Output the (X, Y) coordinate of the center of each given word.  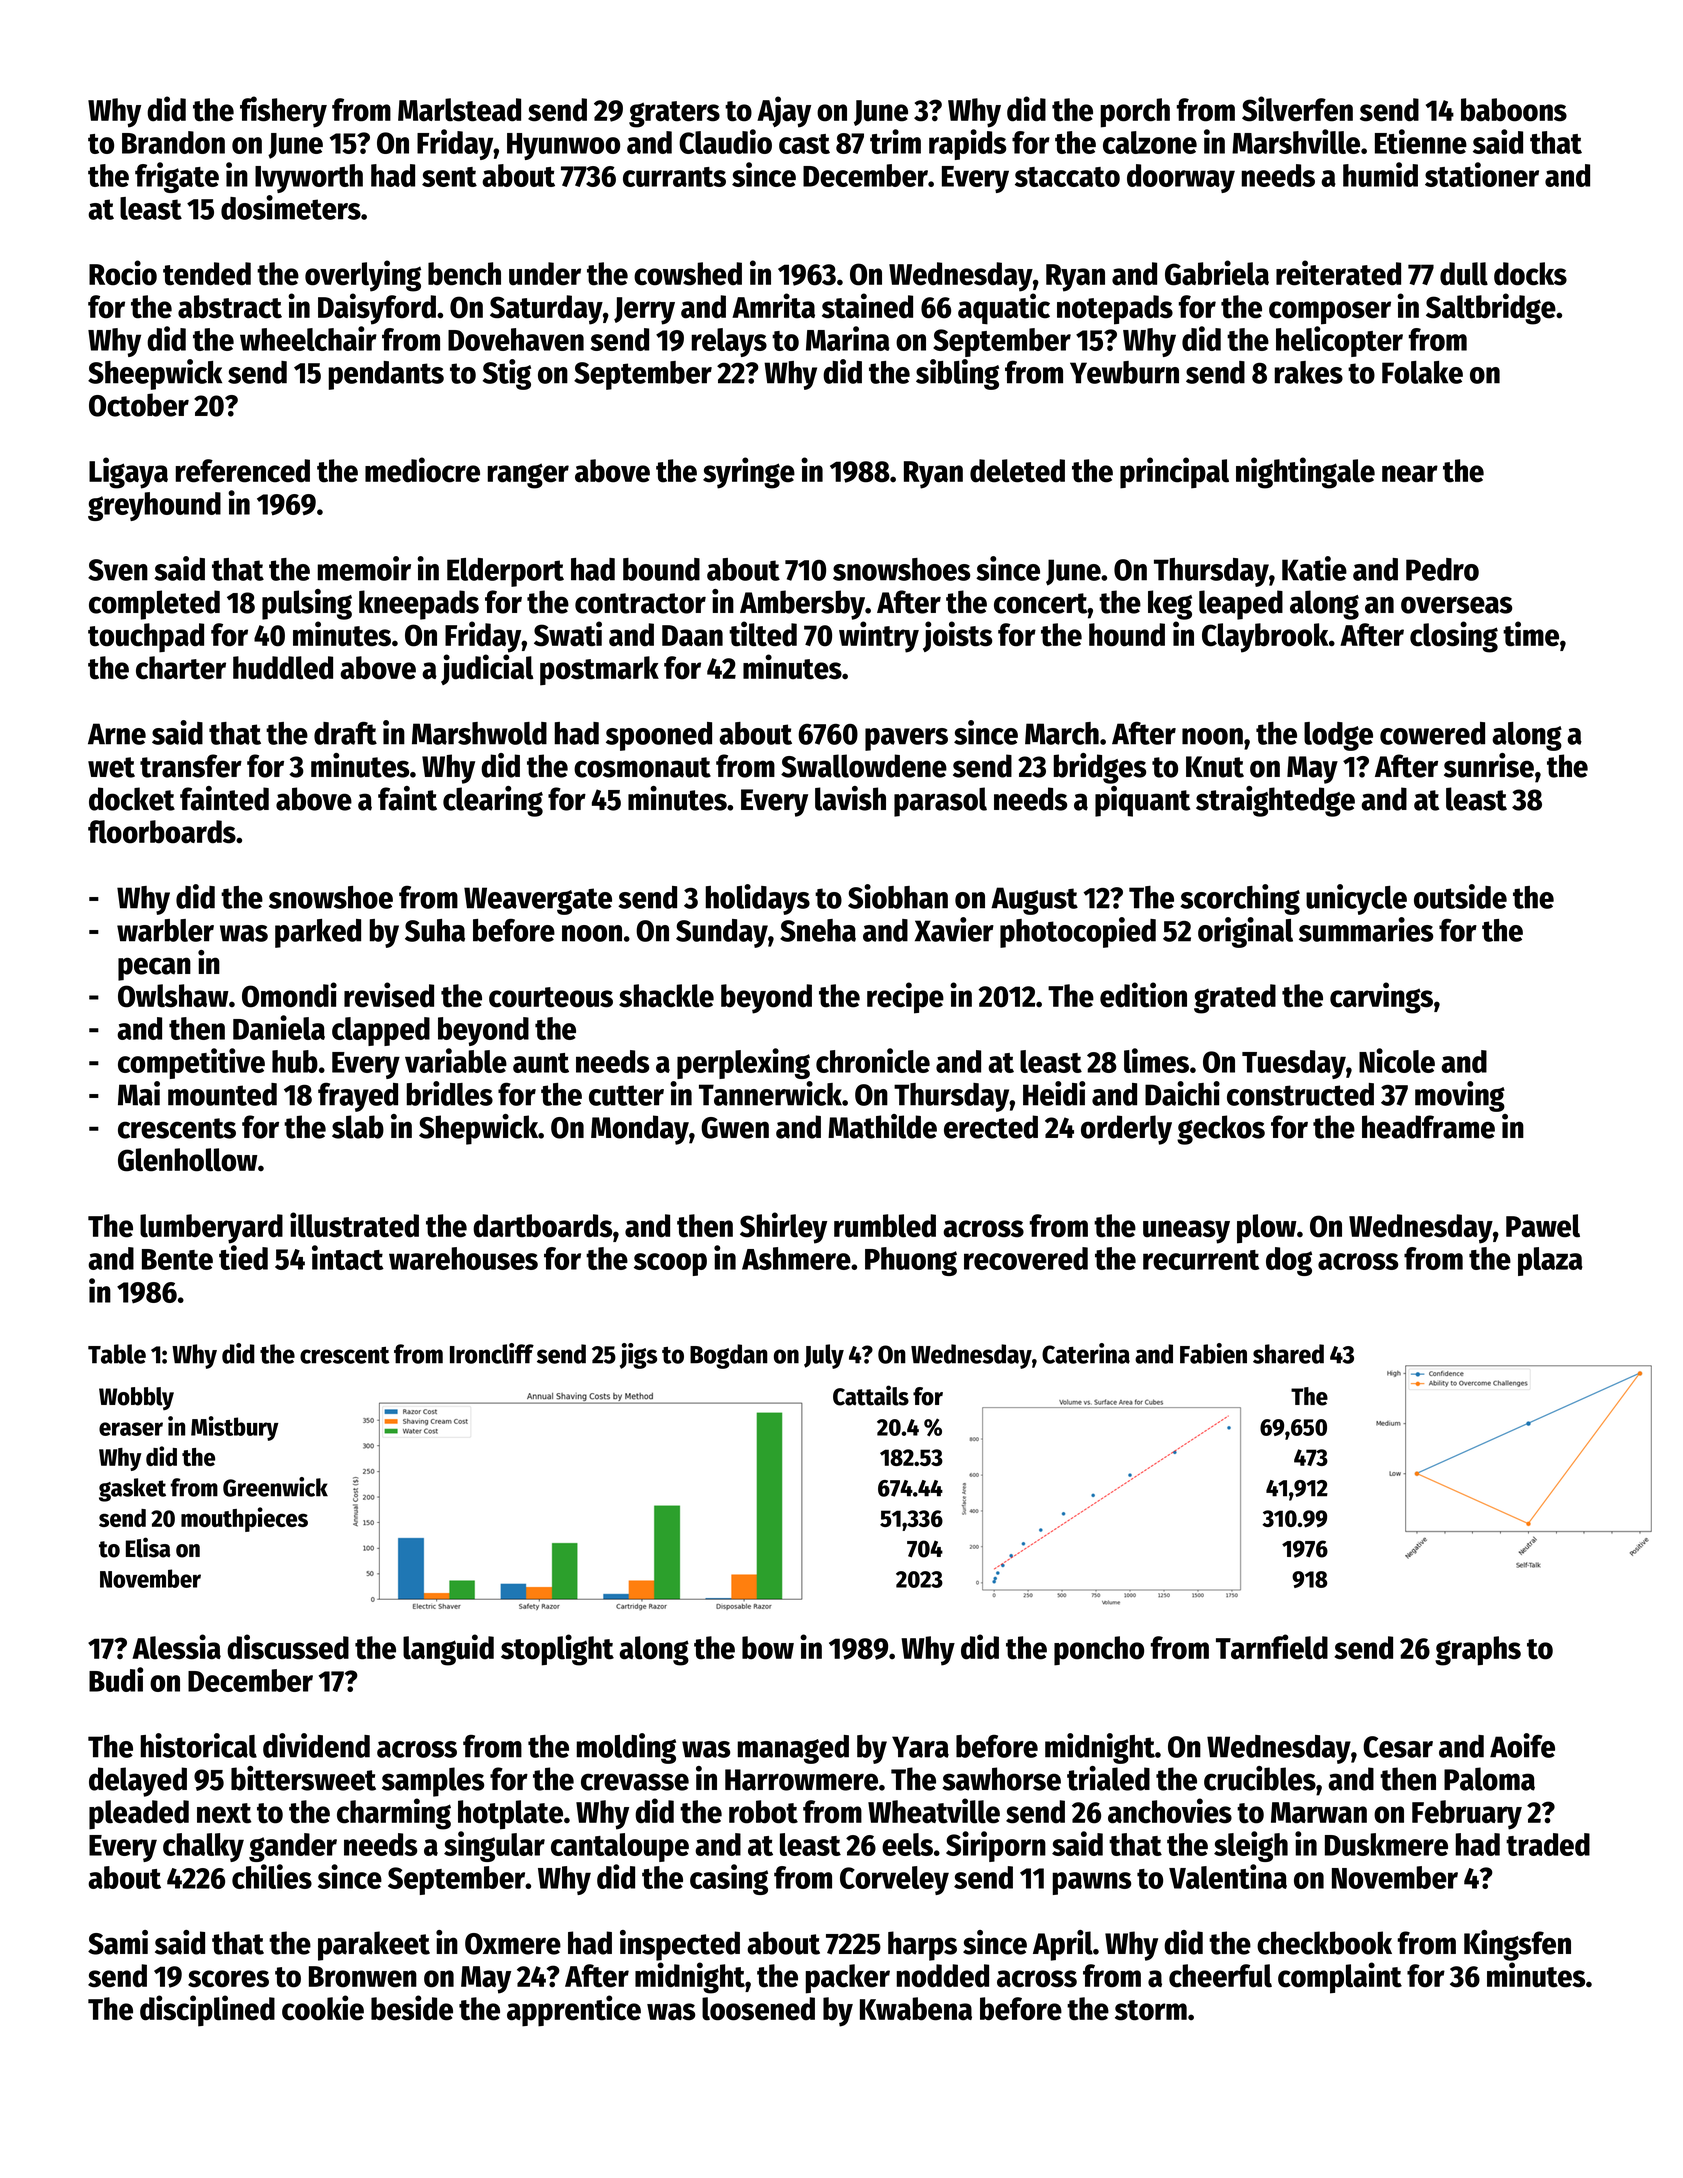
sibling (957, 374)
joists (957, 636)
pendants (386, 375)
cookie (323, 2008)
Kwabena (916, 2009)
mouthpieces (244, 1519)
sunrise (1489, 765)
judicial (487, 669)
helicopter (1339, 341)
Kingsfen (1517, 1945)
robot (763, 1812)
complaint (1340, 1978)
